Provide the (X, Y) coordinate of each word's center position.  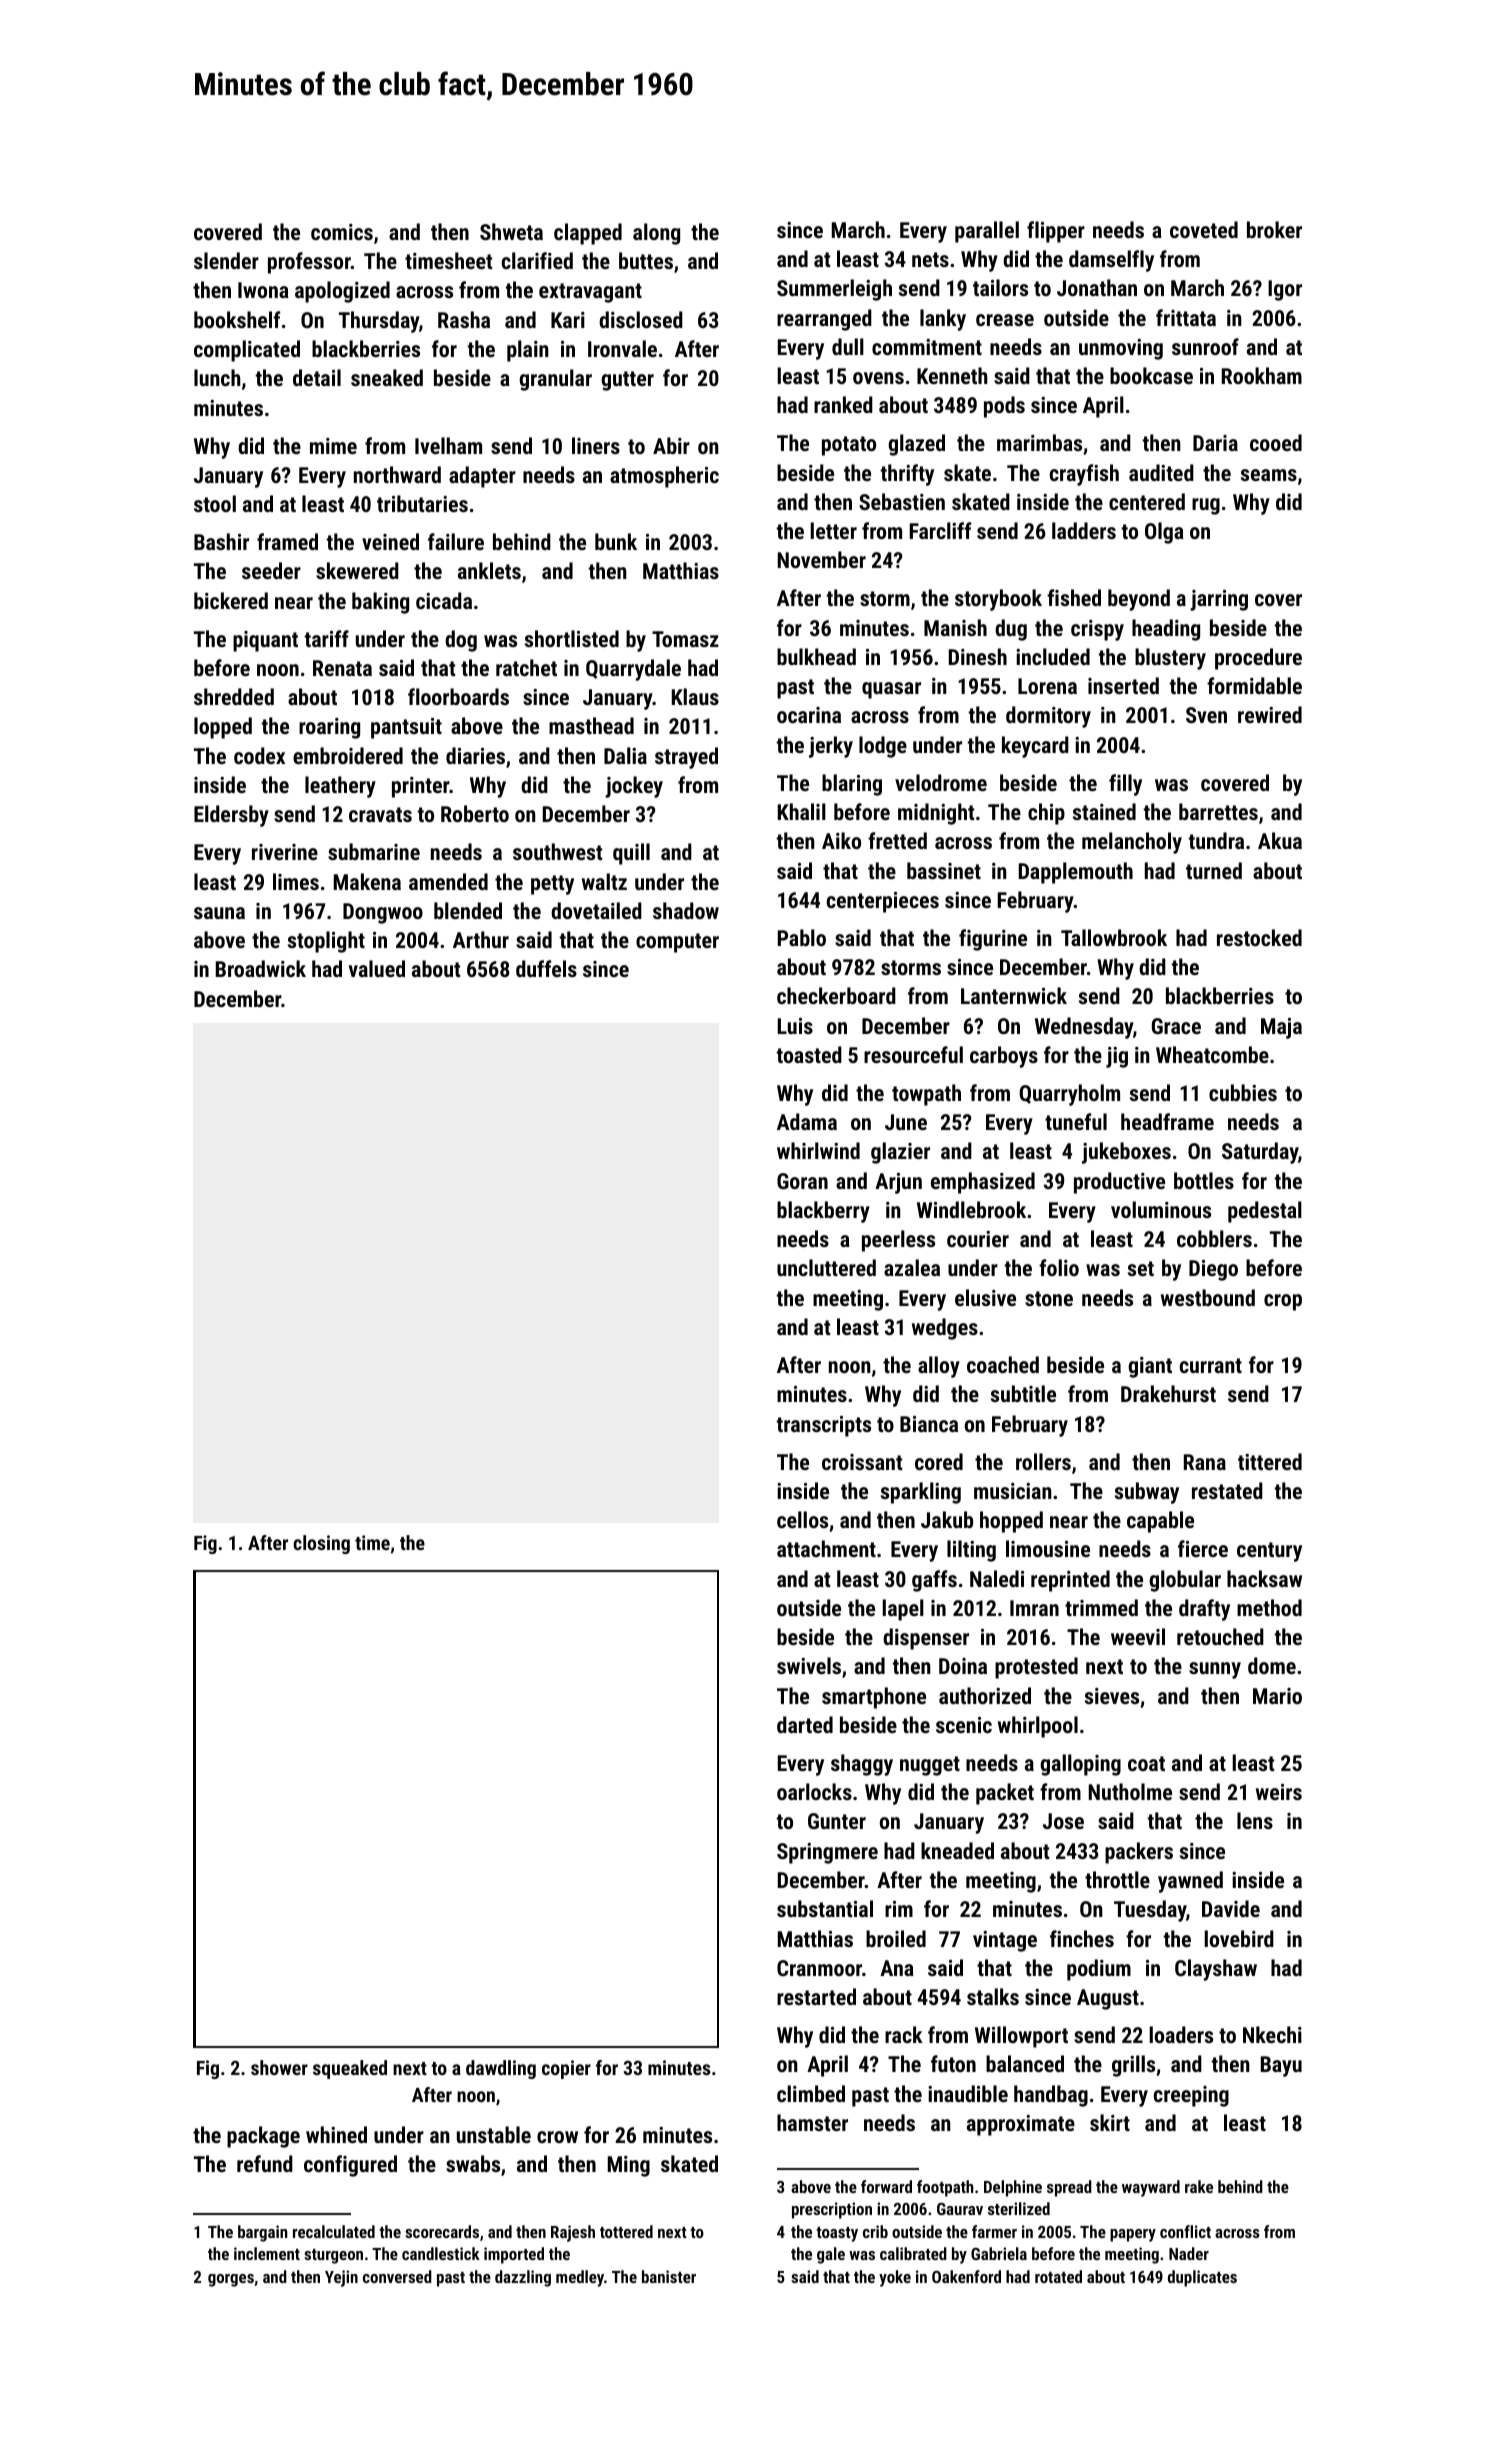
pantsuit (406, 728)
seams (1269, 475)
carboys (1004, 1057)
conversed (397, 2276)
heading (1166, 630)
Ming (629, 2166)
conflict (1185, 2231)
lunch (217, 377)
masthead (591, 725)
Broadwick (261, 968)
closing (321, 1544)
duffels (546, 968)
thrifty (907, 475)
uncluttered (826, 1267)
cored (939, 1461)
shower (279, 2067)
